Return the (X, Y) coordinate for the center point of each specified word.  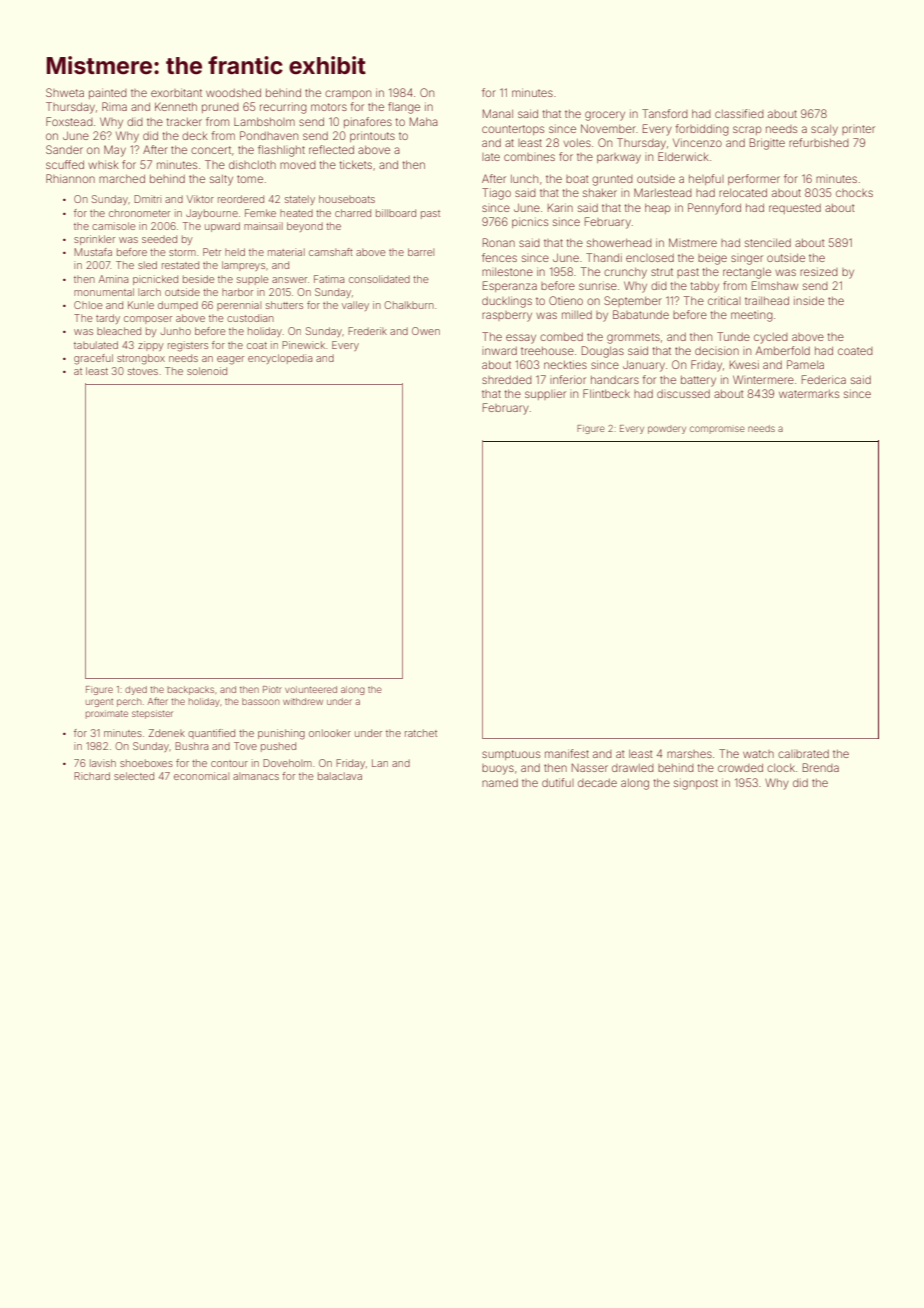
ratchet (421, 733)
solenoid (207, 371)
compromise (717, 430)
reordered (241, 199)
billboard (396, 213)
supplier (545, 394)
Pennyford (714, 209)
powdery (667, 429)
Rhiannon (70, 178)
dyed (136, 690)
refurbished (819, 142)
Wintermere (763, 379)
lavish (103, 763)
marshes (689, 754)
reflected (331, 149)
